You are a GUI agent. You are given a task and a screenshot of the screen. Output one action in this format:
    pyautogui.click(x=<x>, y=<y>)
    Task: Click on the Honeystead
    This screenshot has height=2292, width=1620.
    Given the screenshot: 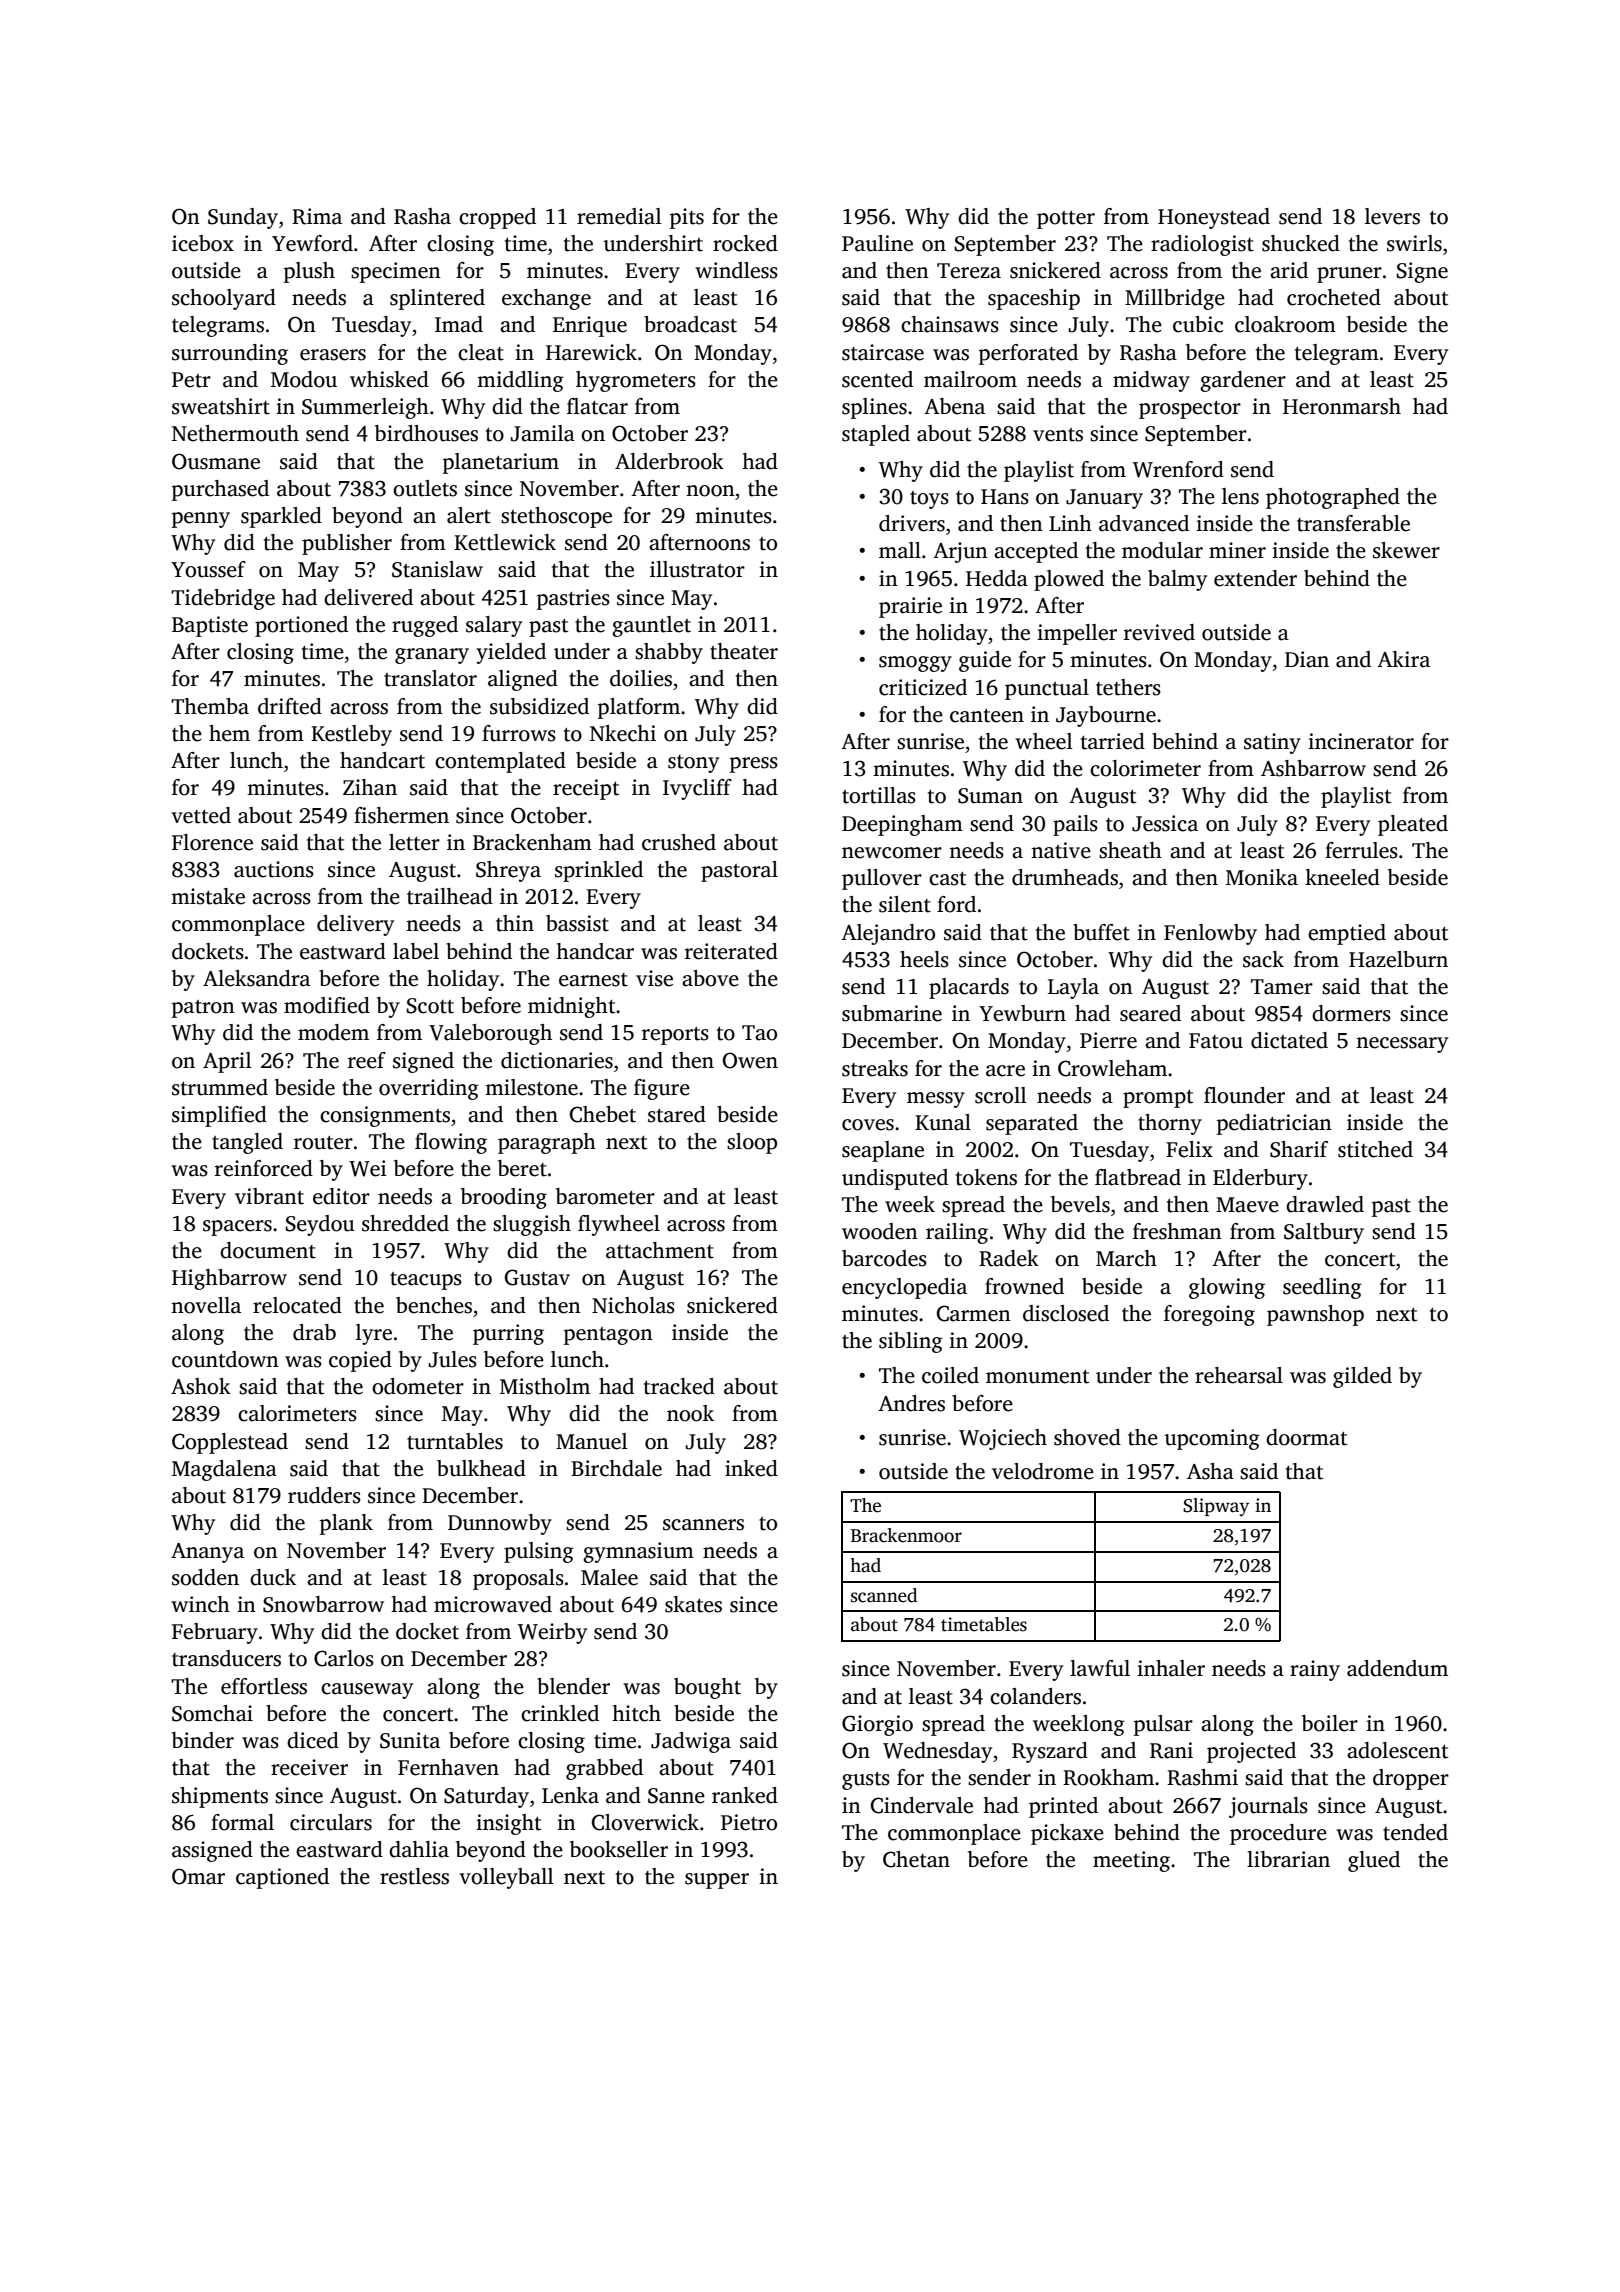 What is the action you would take?
    pyautogui.click(x=1214, y=218)
